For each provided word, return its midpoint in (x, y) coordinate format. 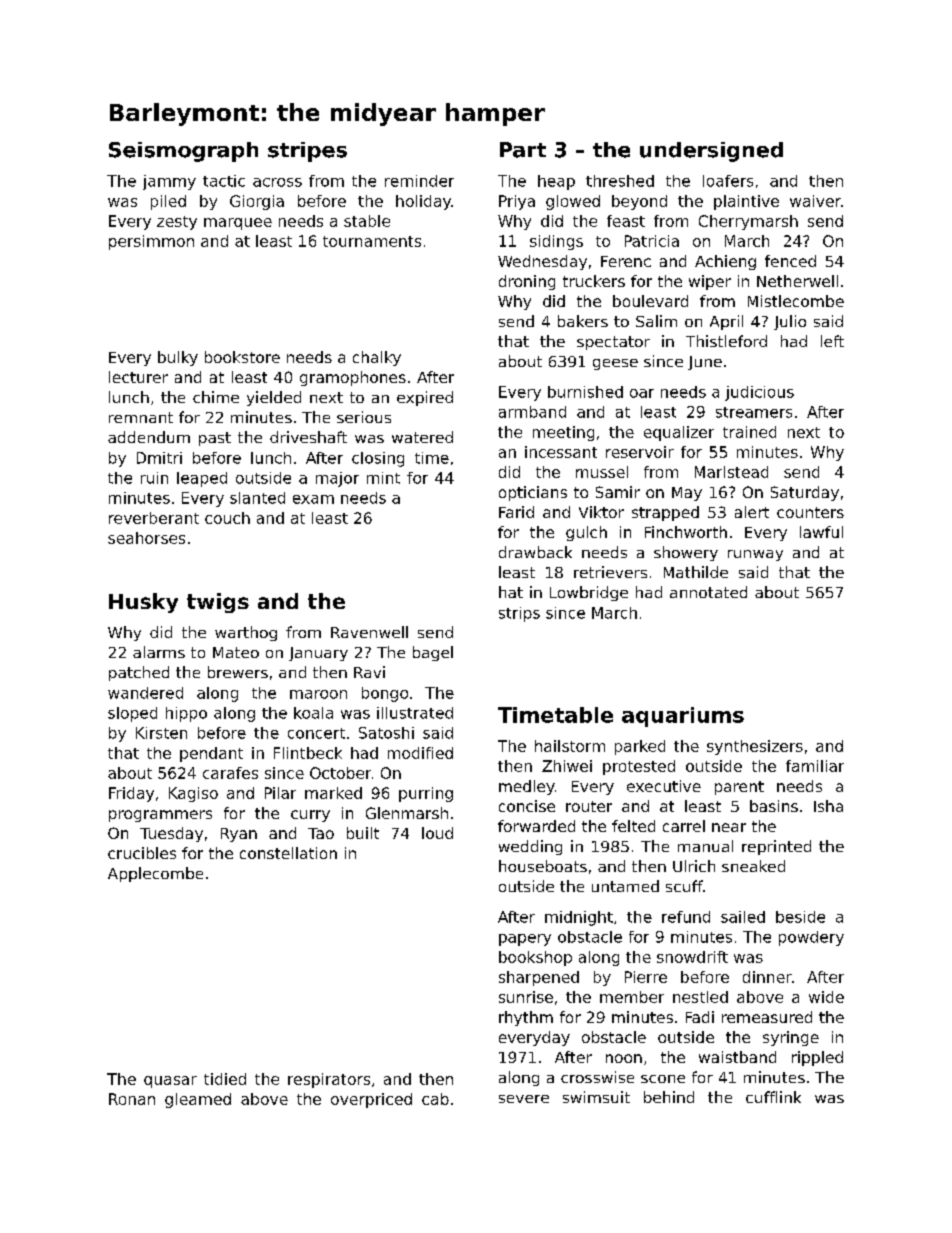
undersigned (711, 152)
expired (425, 398)
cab (435, 1099)
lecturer (138, 377)
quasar (170, 1082)
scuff (684, 886)
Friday (131, 794)
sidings (556, 242)
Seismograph (183, 152)
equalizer (679, 433)
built (363, 833)
